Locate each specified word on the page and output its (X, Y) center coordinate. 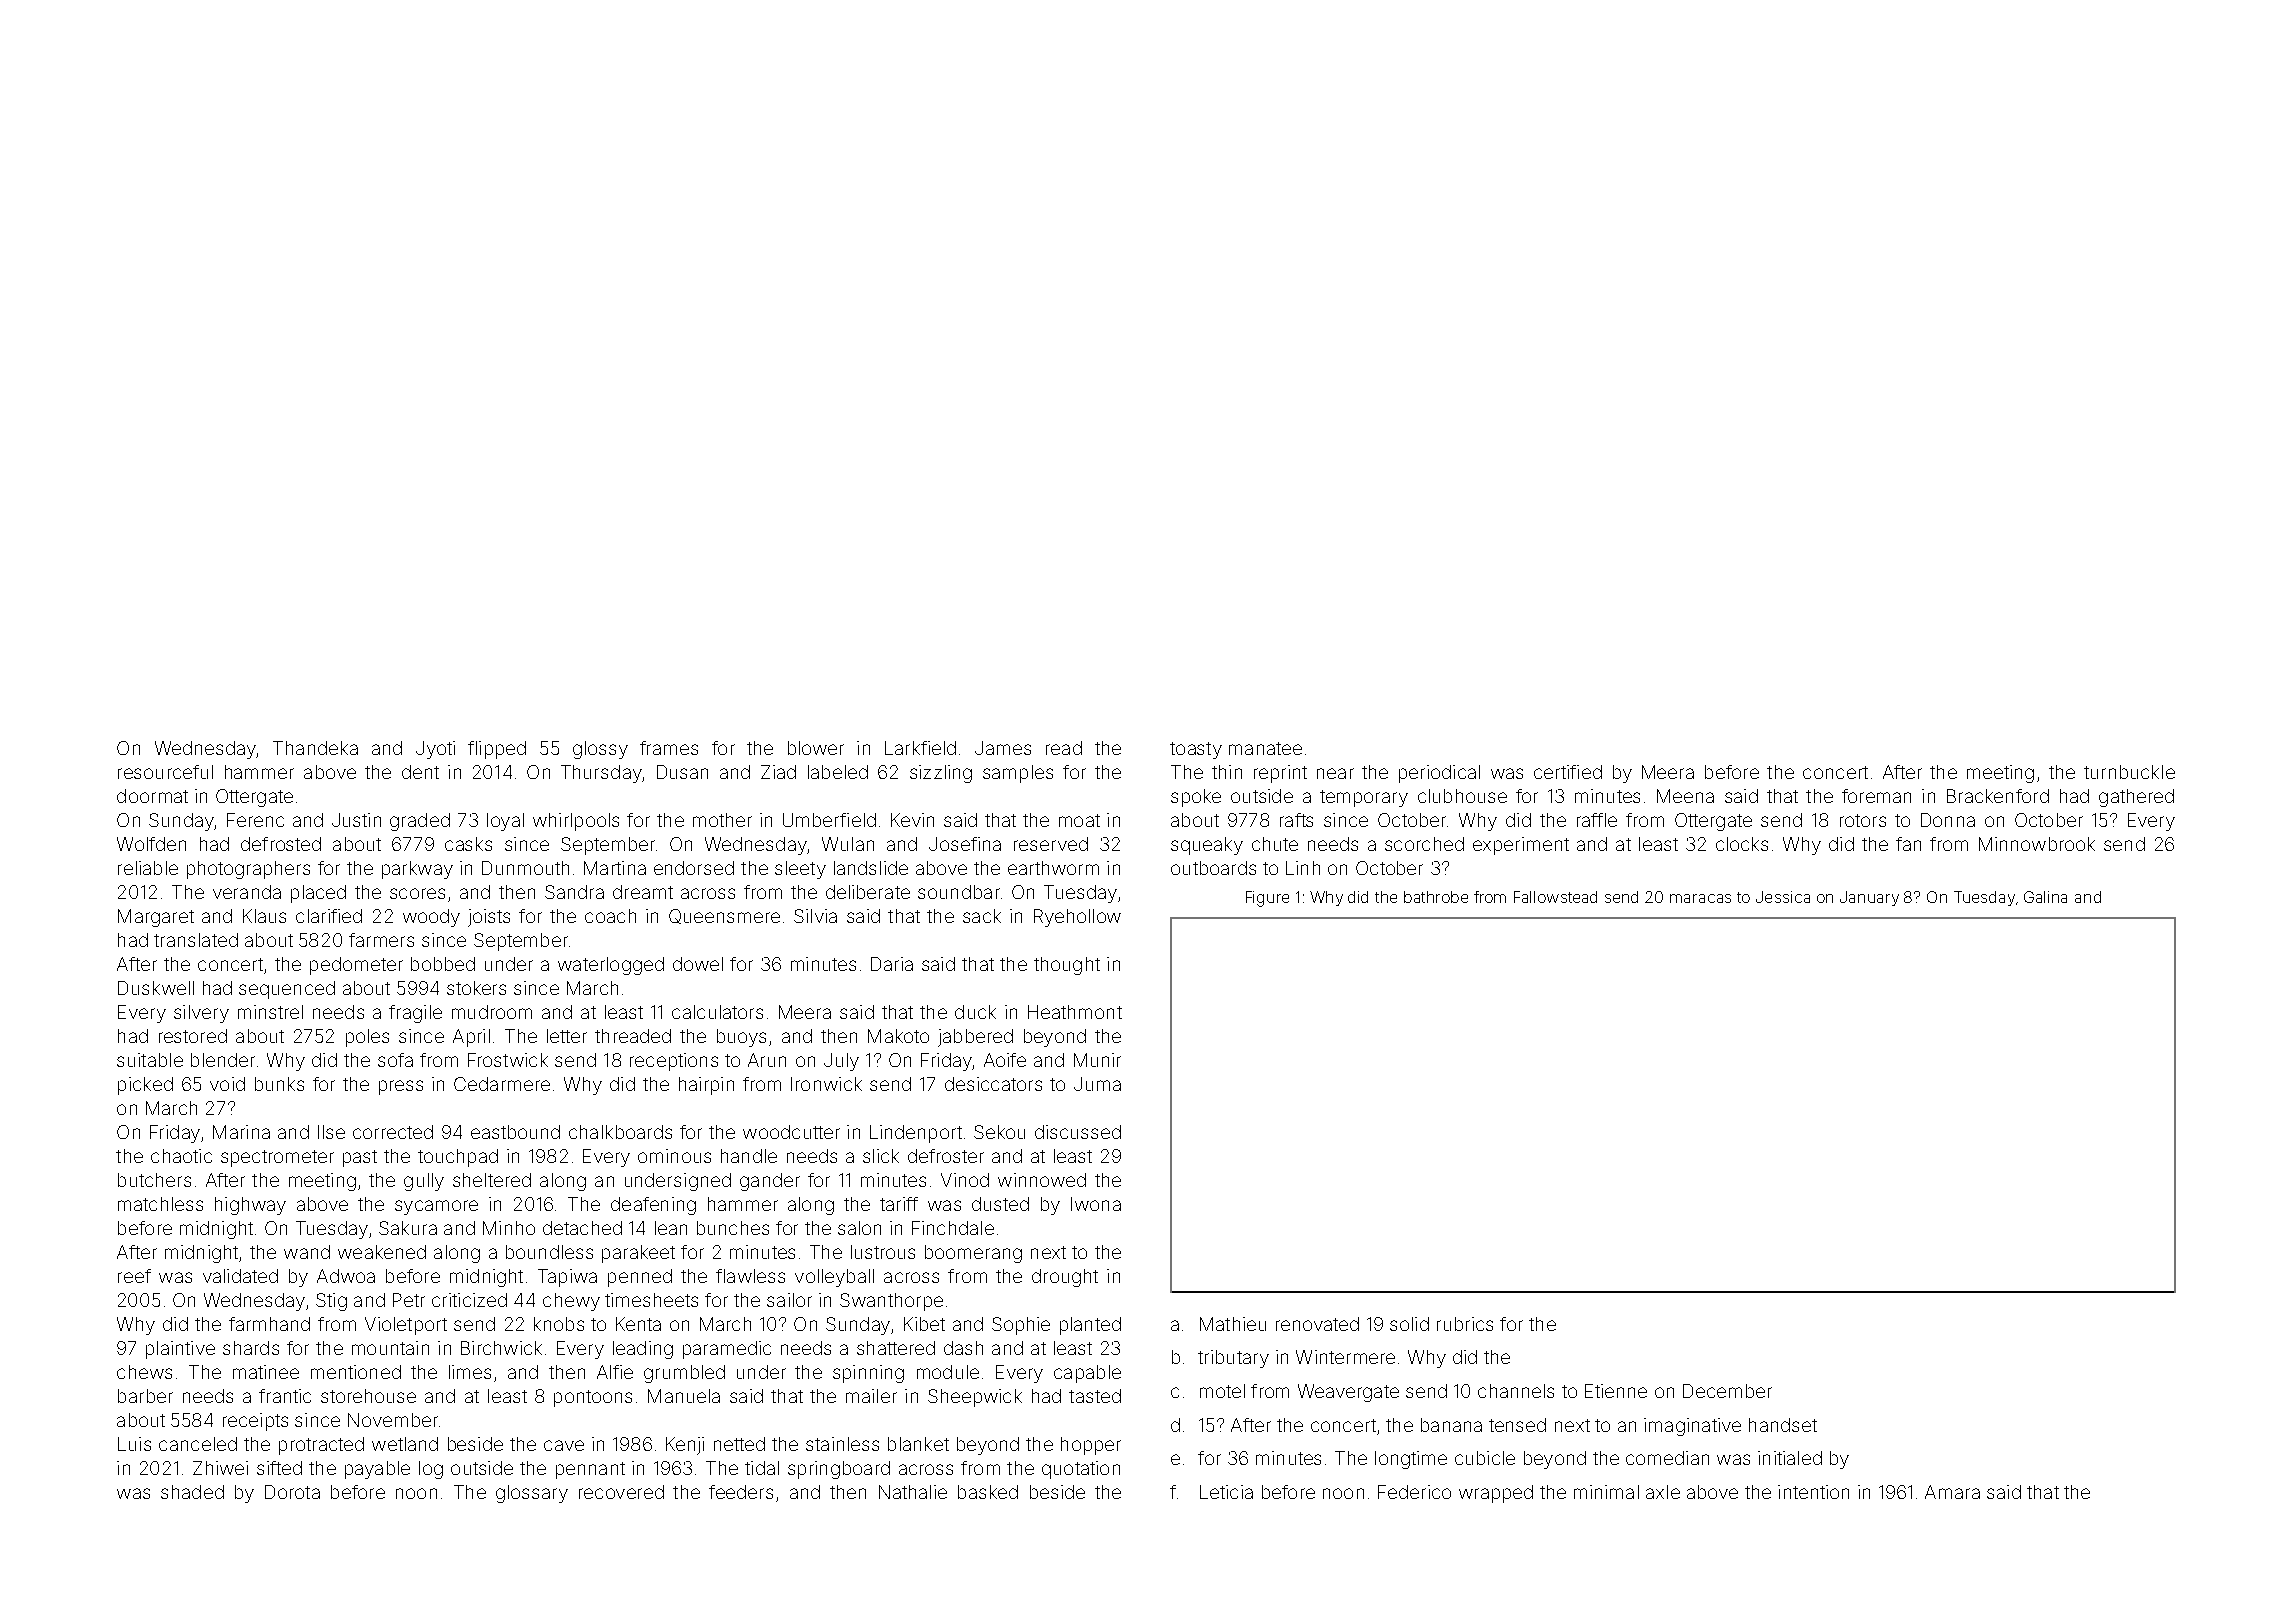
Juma (1097, 1084)
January (1869, 898)
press (401, 1087)
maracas (1700, 898)
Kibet (924, 1324)
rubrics (1465, 1324)
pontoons (593, 1398)
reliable (148, 868)
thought (1067, 966)
